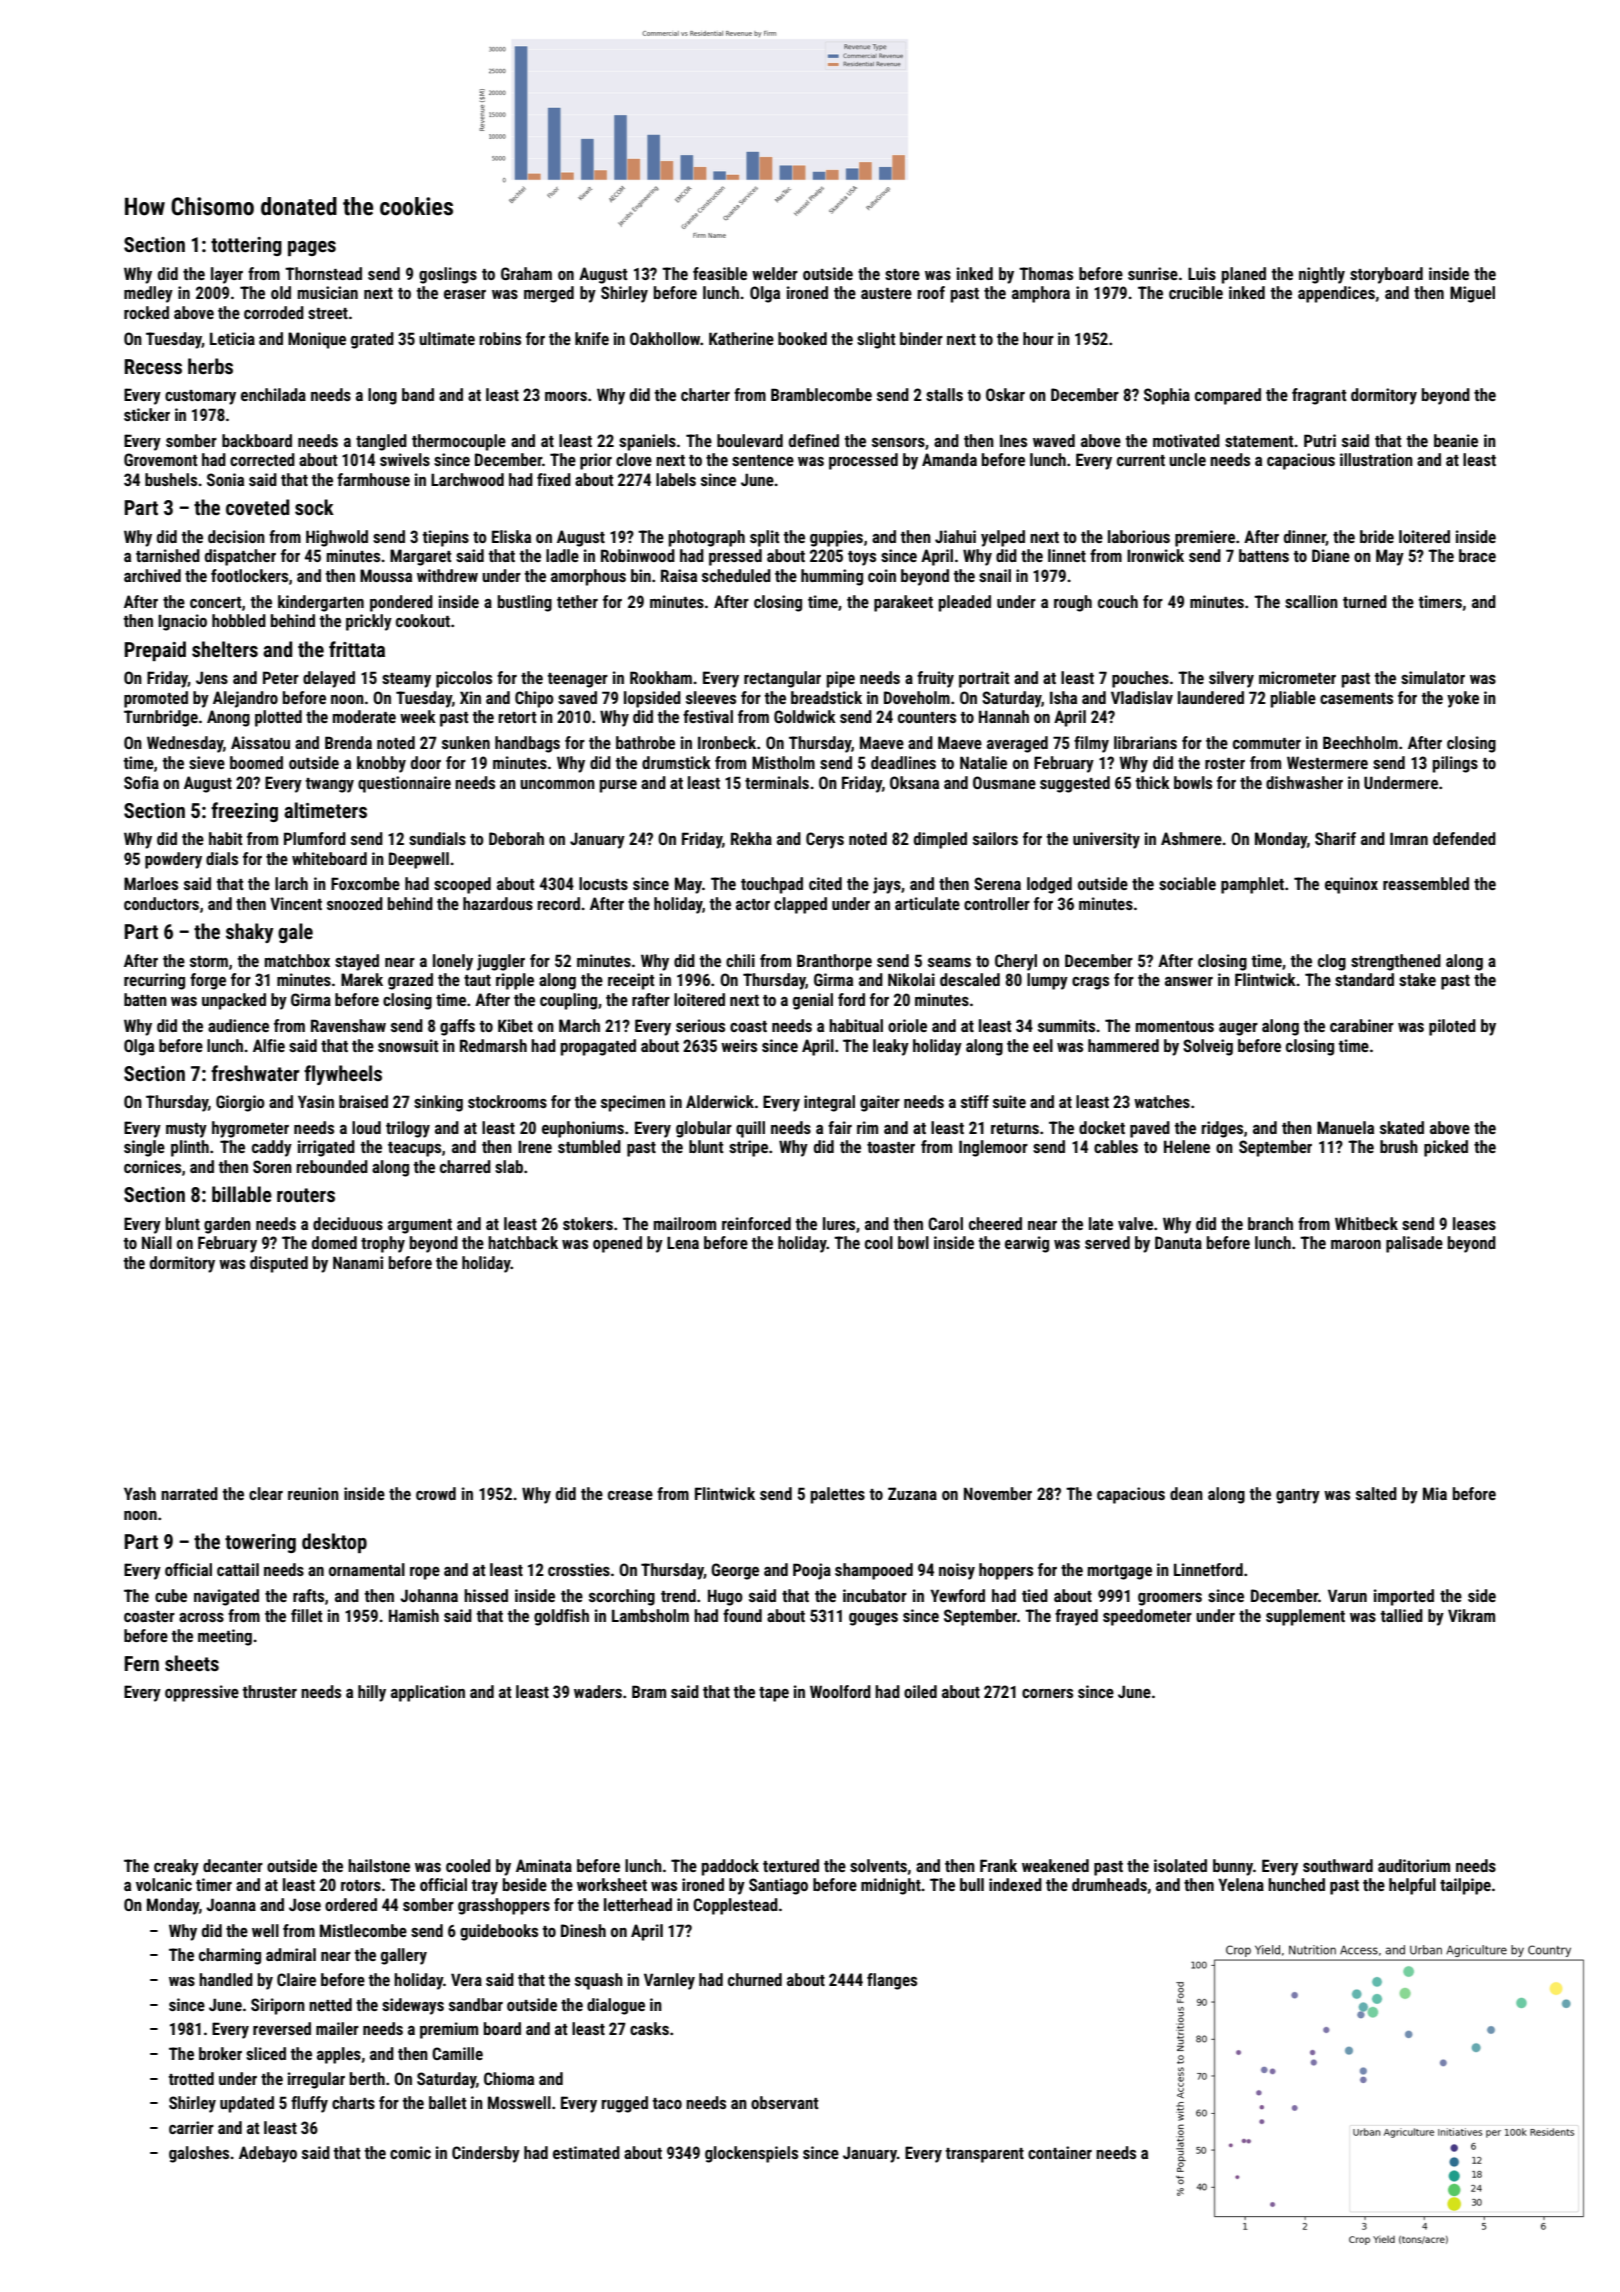 The width and height of the document is (1620, 2292). Describe the element at coordinates (140, 1493) in the document. I see `Yash` at that location.
